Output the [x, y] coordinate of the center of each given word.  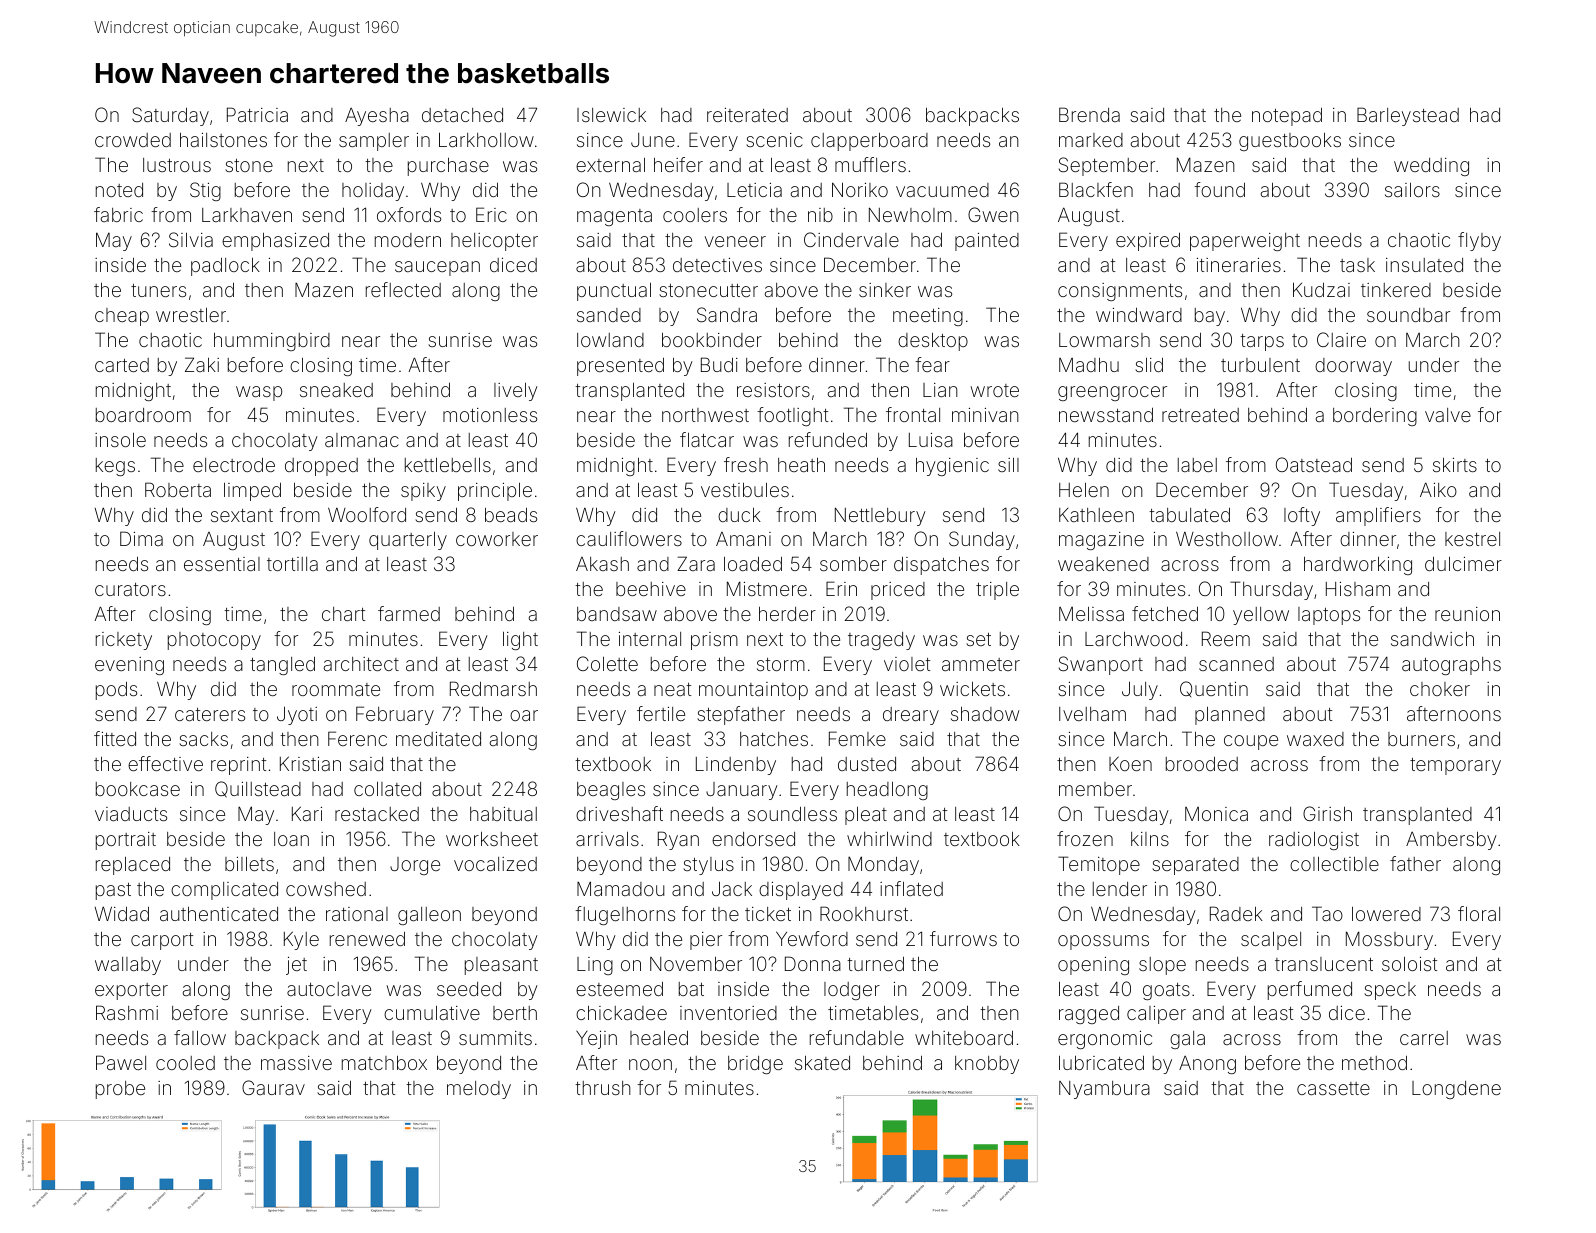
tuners [158, 290]
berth [515, 1013]
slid [1149, 365]
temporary [1455, 766]
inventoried [728, 1013]
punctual [614, 292]
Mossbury [1389, 940]
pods [116, 691]
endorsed [753, 839]
